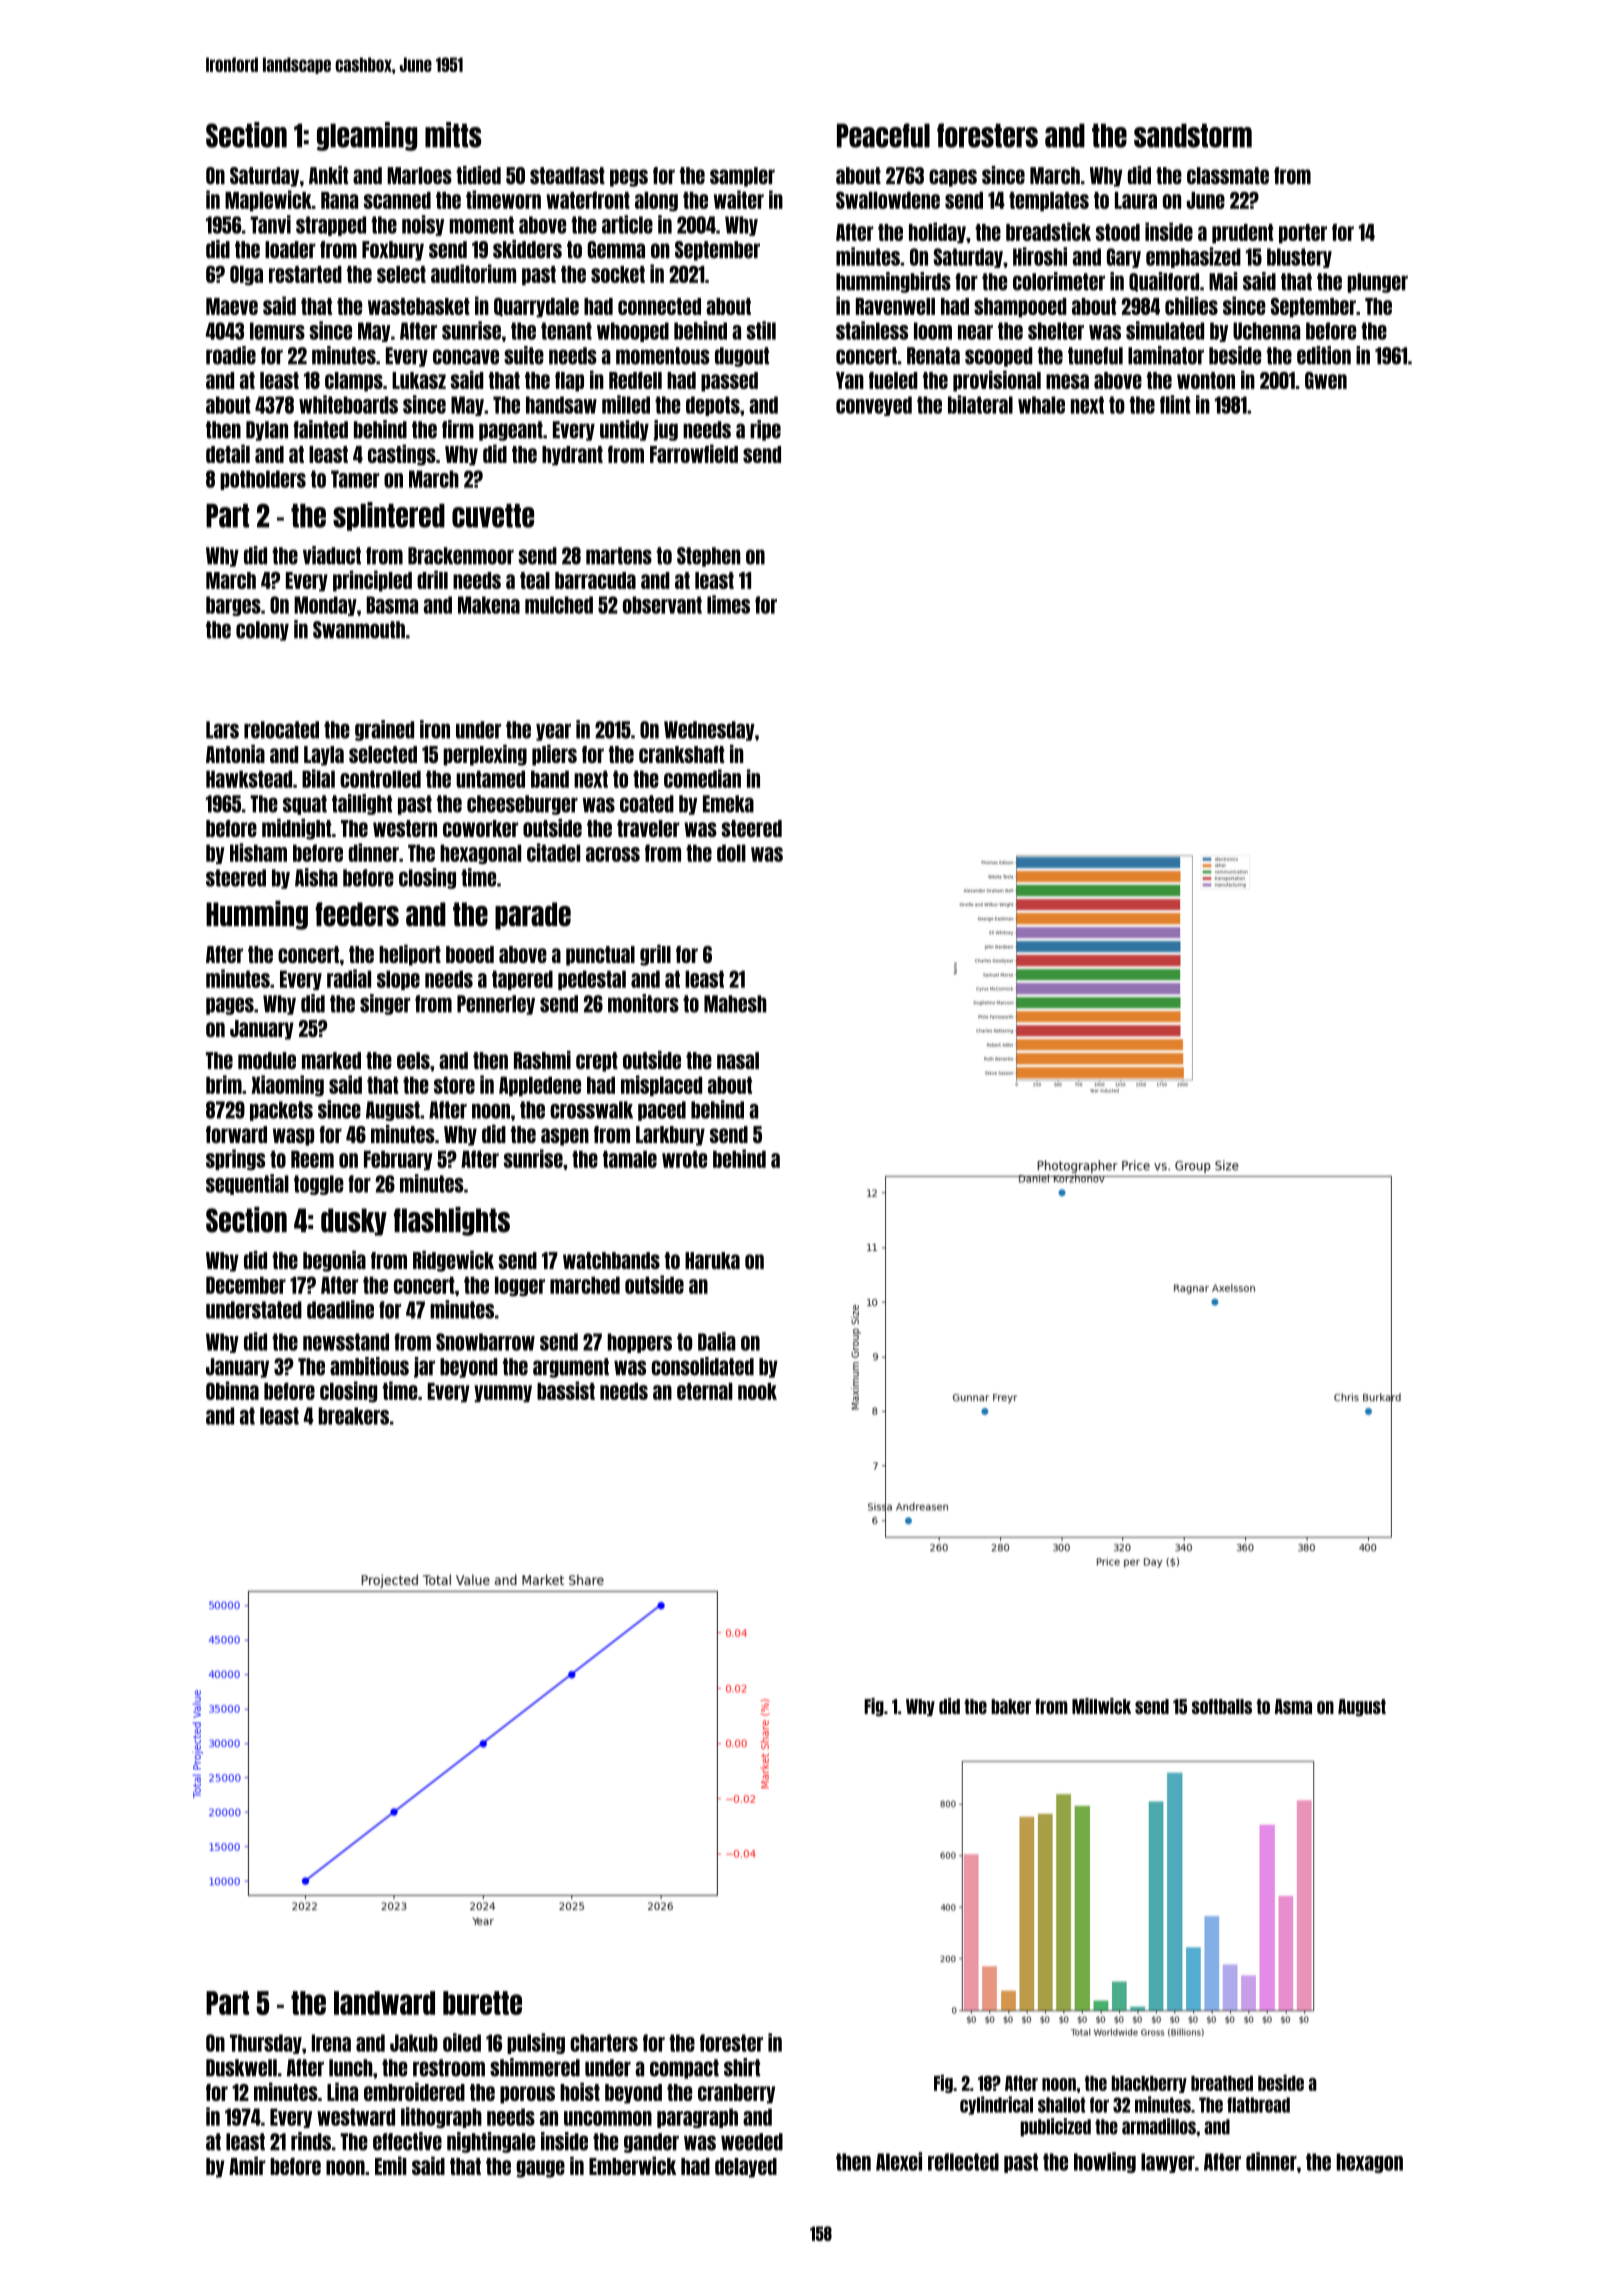  What do you see at coordinates (391, 2165) in the screenshot?
I see `Emil` at bounding box center [391, 2165].
